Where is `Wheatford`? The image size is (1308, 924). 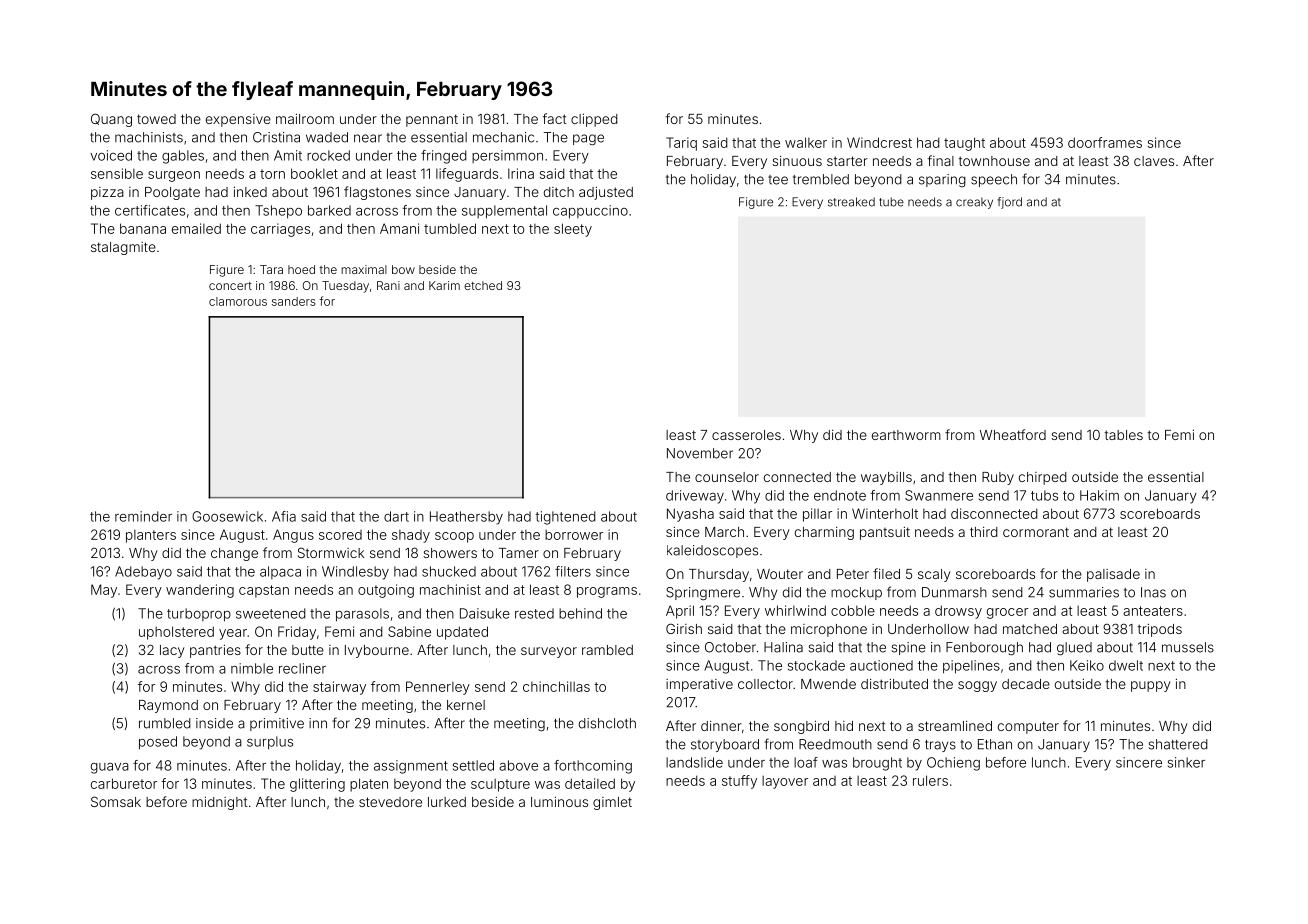
Wheatford is located at coordinates (1013, 434).
